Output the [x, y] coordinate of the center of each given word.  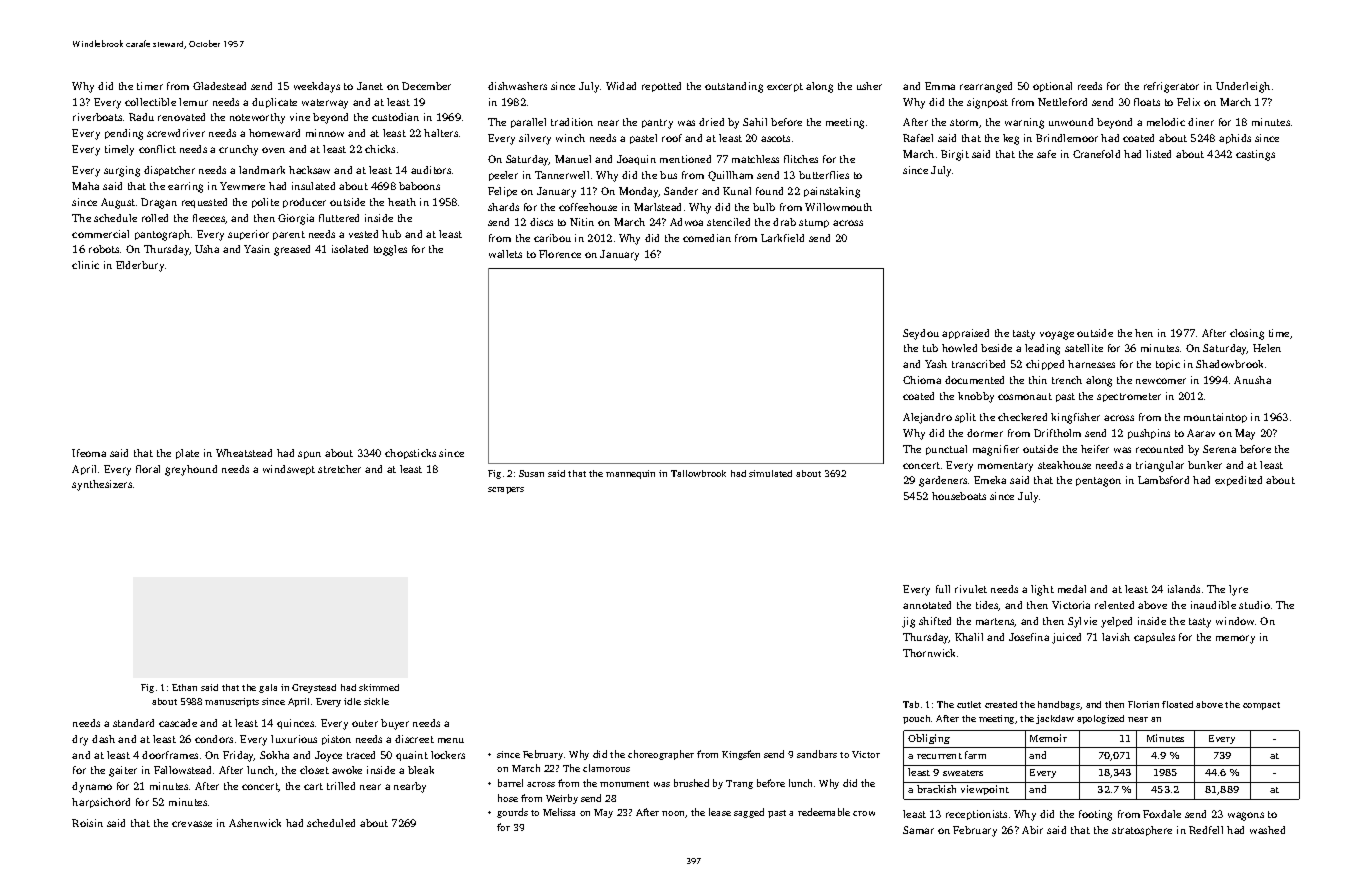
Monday [639, 192]
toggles [390, 250]
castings [1255, 155]
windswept [289, 470]
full [943, 589]
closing [1247, 334]
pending [124, 134]
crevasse [192, 824]
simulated [770, 473]
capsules [1154, 638]
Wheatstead [244, 453]
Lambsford [1163, 480]
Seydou [921, 334]
